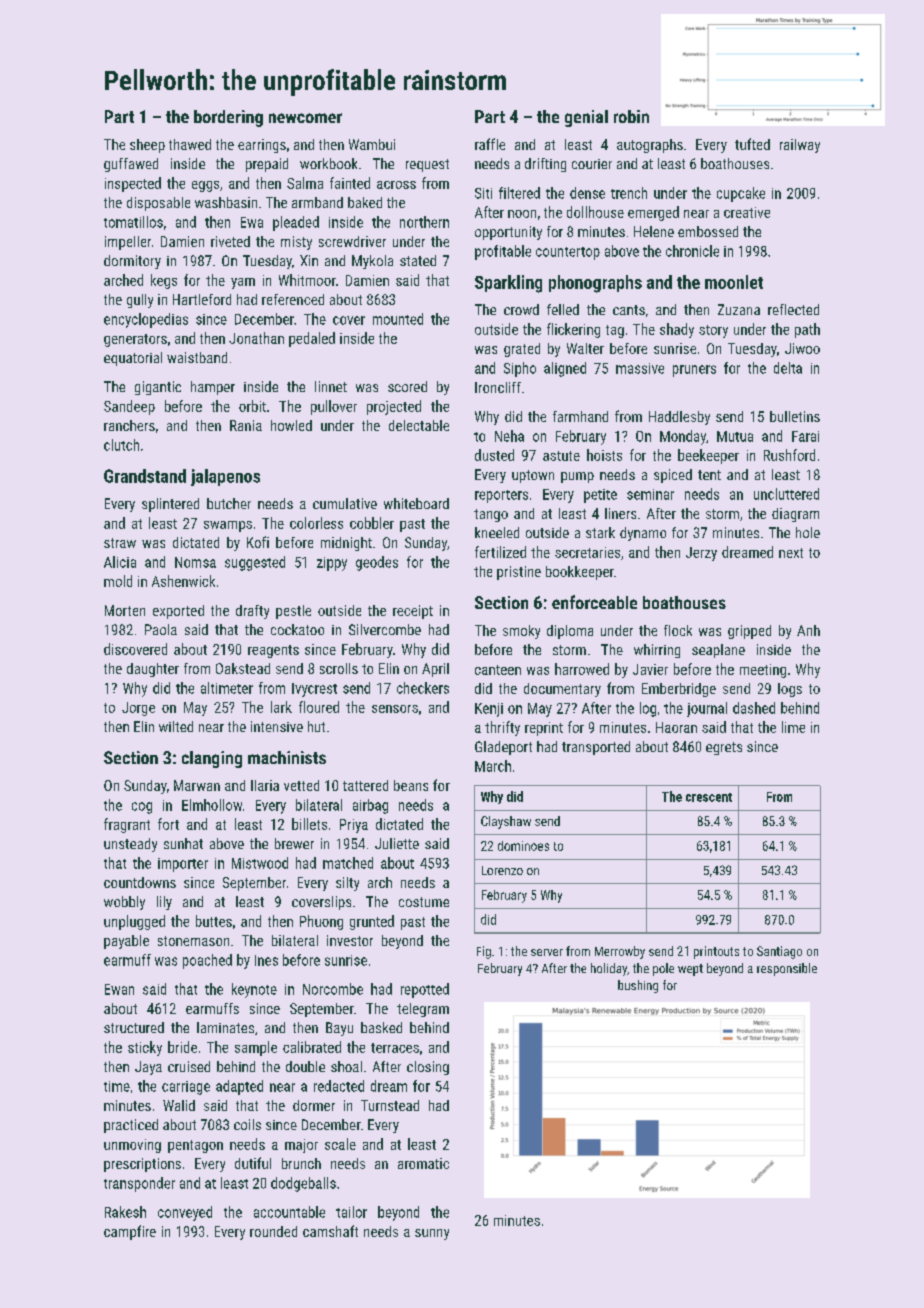 The height and width of the image is (1308, 924). What do you see at coordinates (800, 146) in the image?
I see `railway` at bounding box center [800, 146].
